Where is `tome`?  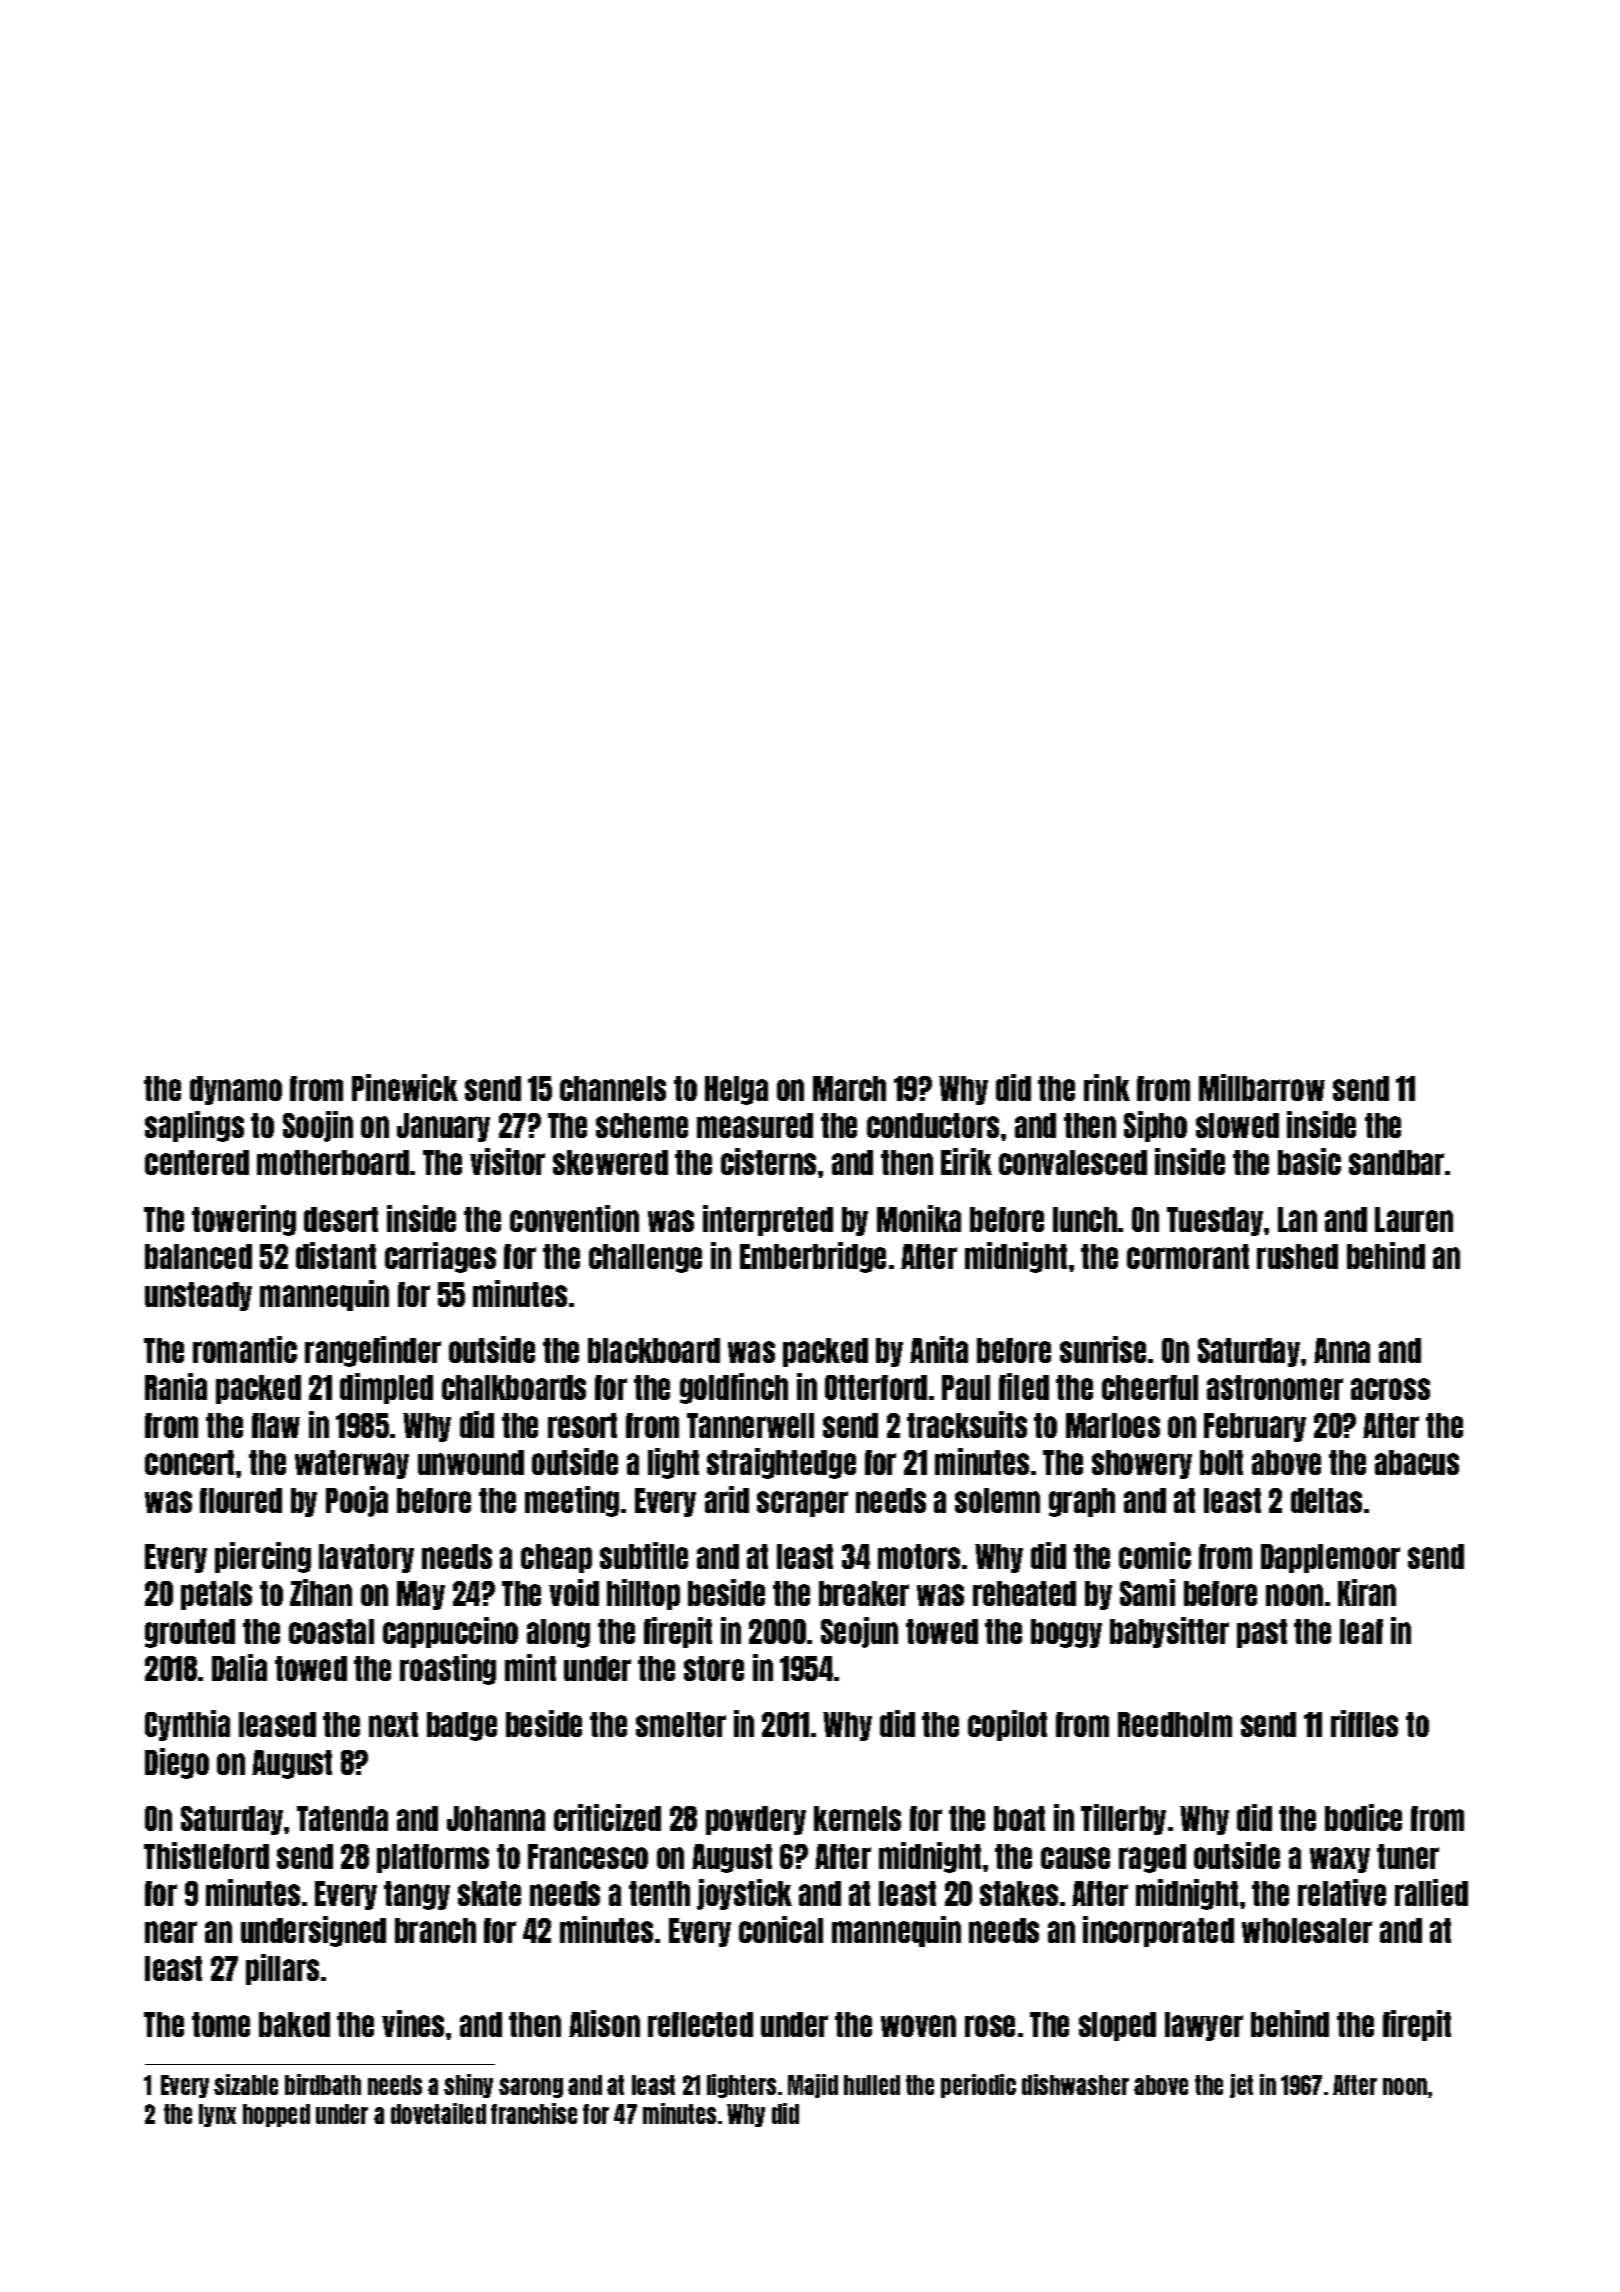 tome is located at coordinates (221, 2024).
